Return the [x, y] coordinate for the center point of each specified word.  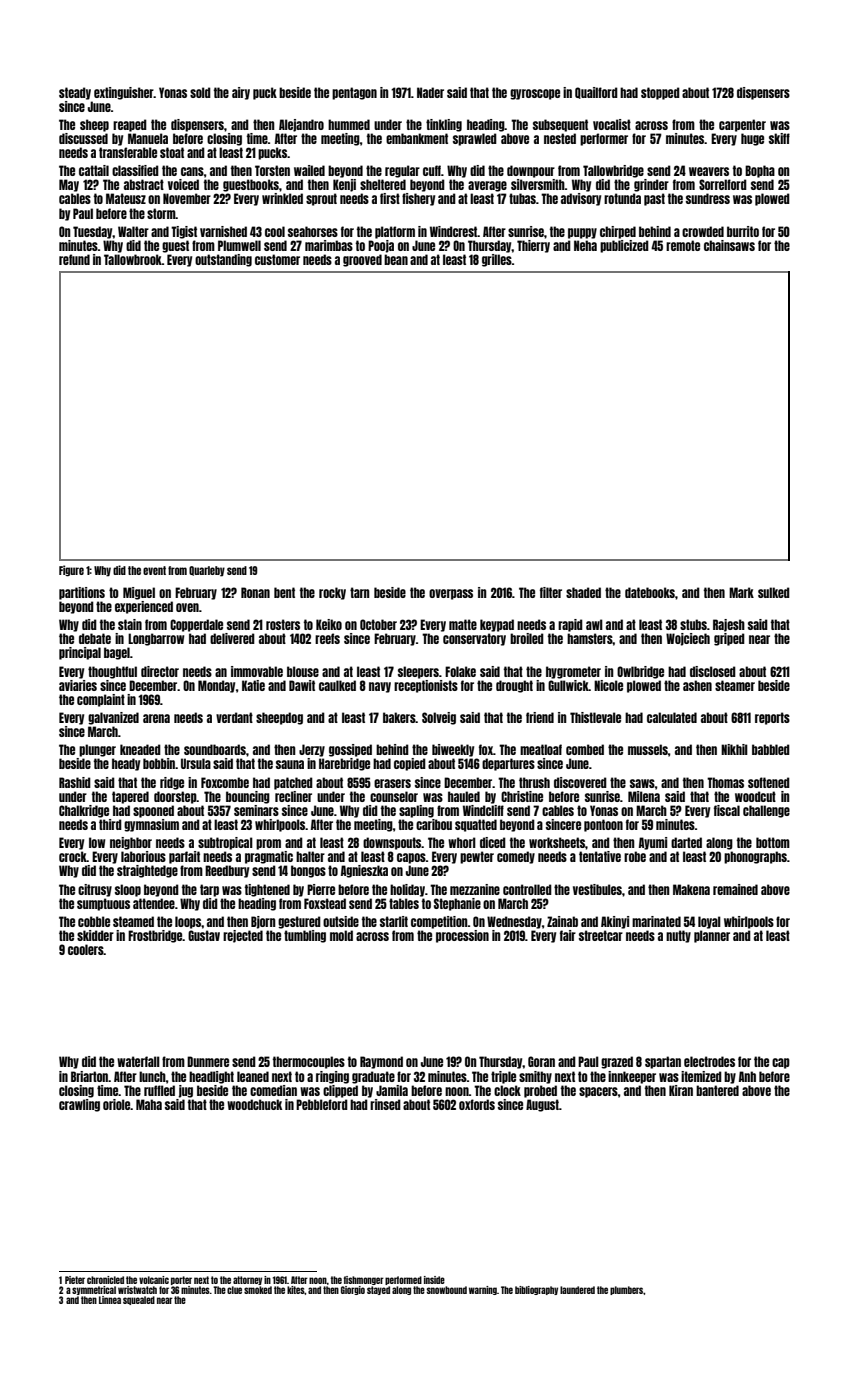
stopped [660, 93]
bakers [399, 717]
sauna [290, 764]
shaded [583, 592]
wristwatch [137, 1290]
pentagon [354, 93]
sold [200, 92]
